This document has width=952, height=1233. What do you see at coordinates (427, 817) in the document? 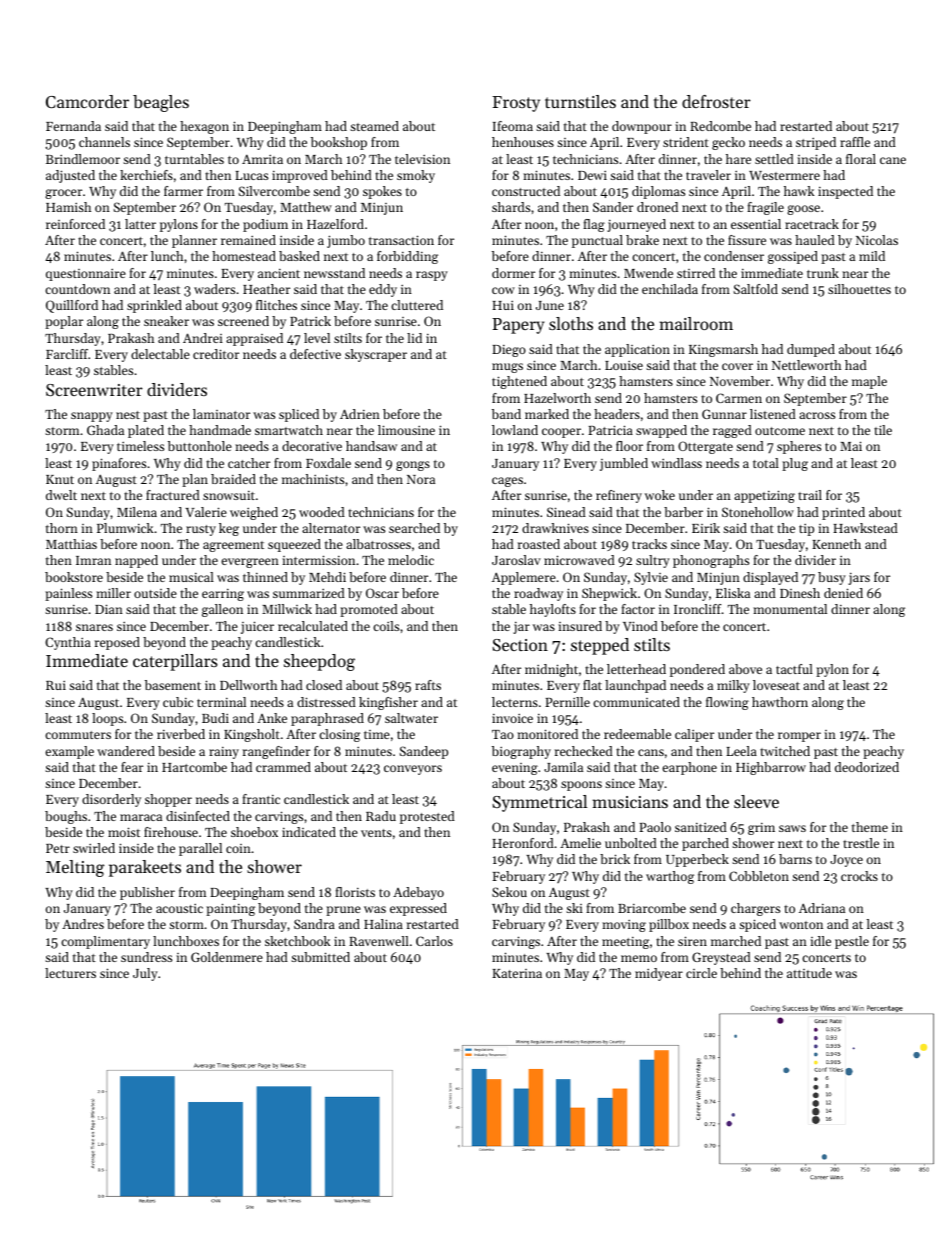
I see `protested` at bounding box center [427, 817].
